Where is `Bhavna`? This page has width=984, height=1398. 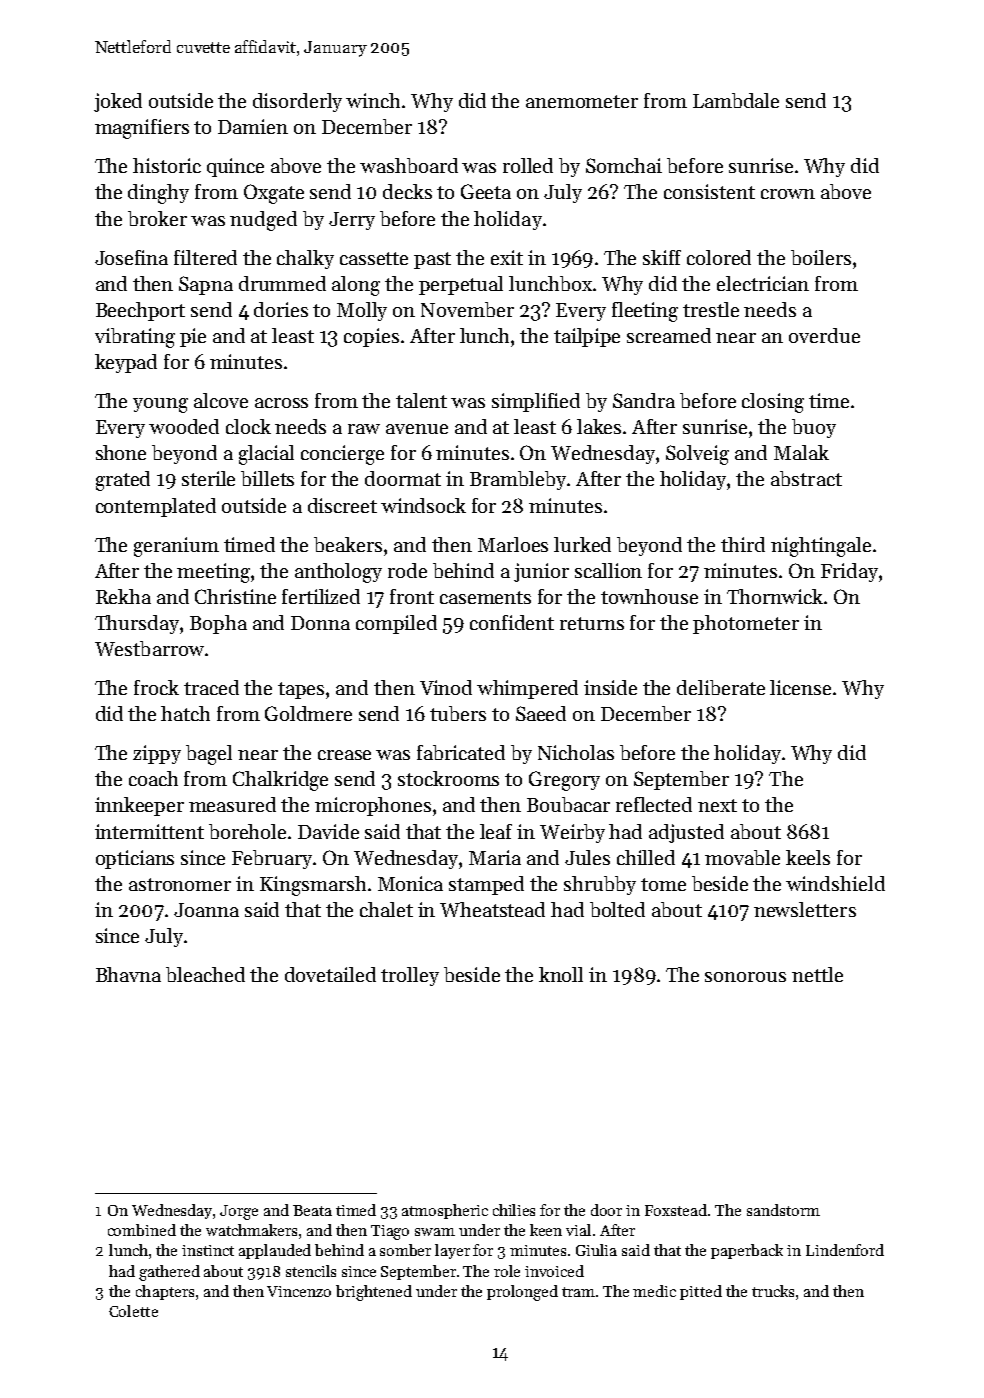
Bhavna is located at coordinates (128, 974).
